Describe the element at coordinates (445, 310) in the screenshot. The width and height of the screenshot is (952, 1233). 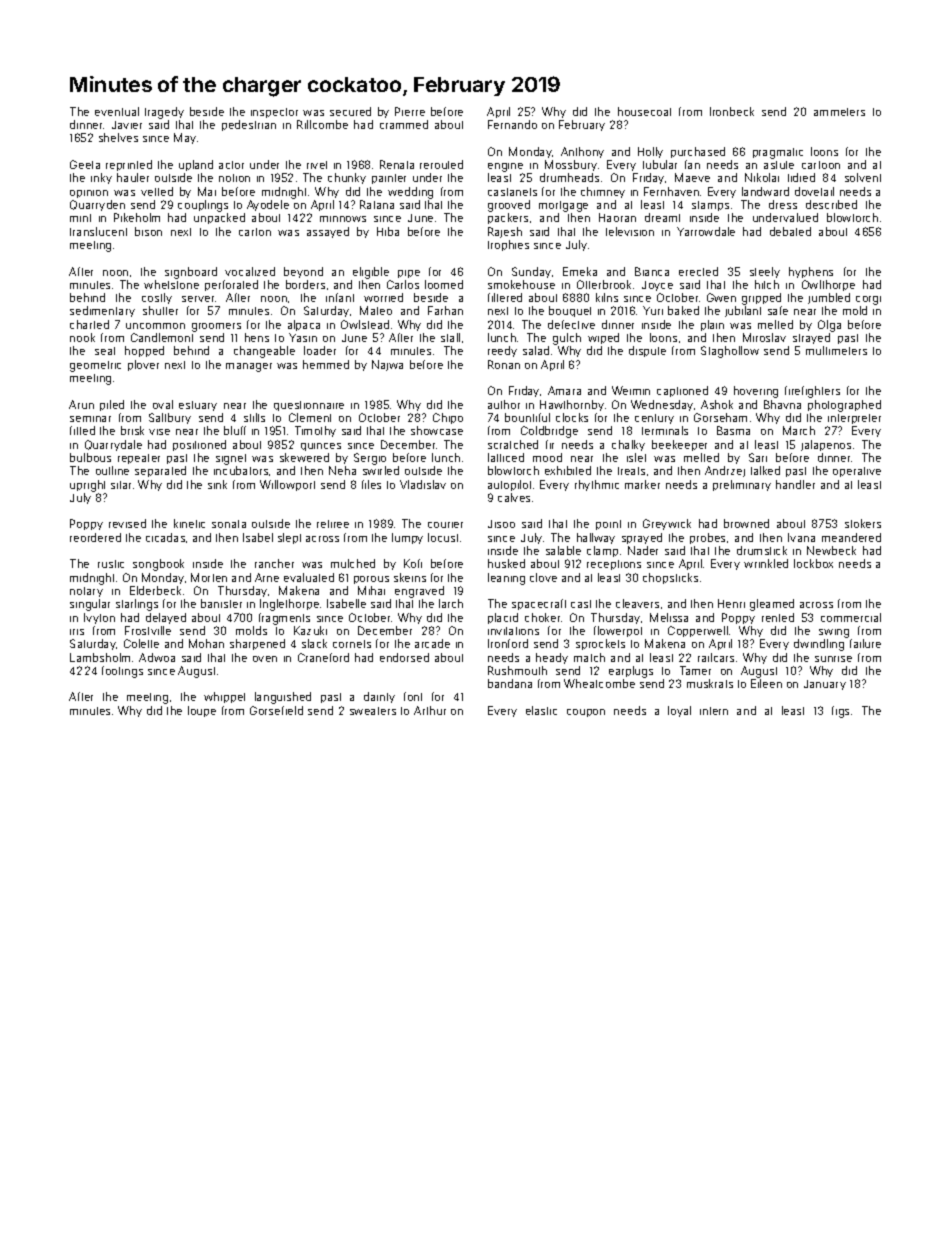
I see `Farhan` at that location.
